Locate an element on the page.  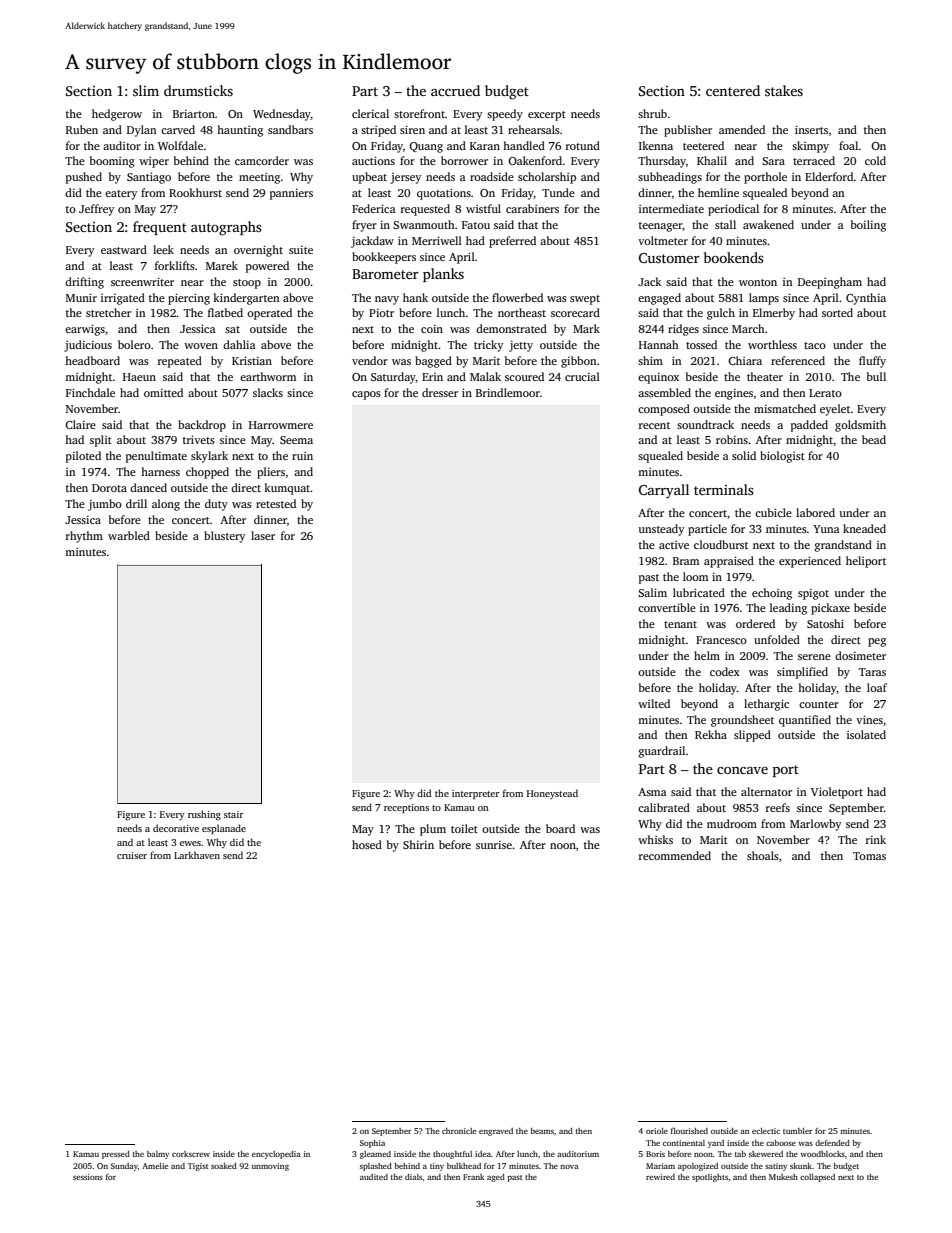
boiling is located at coordinates (868, 226).
